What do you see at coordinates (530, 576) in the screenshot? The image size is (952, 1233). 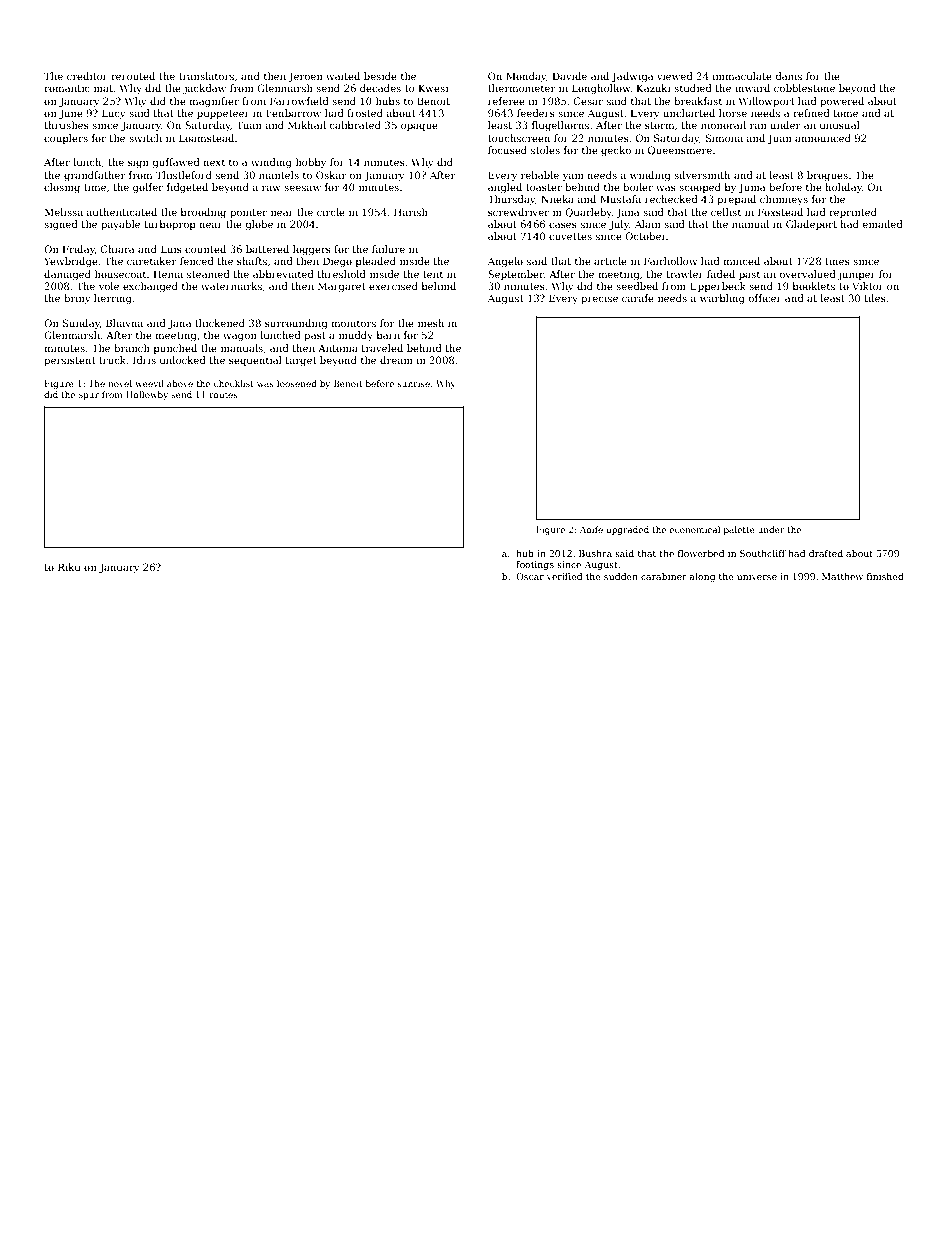 I see `Oscar` at bounding box center [530, 576].
